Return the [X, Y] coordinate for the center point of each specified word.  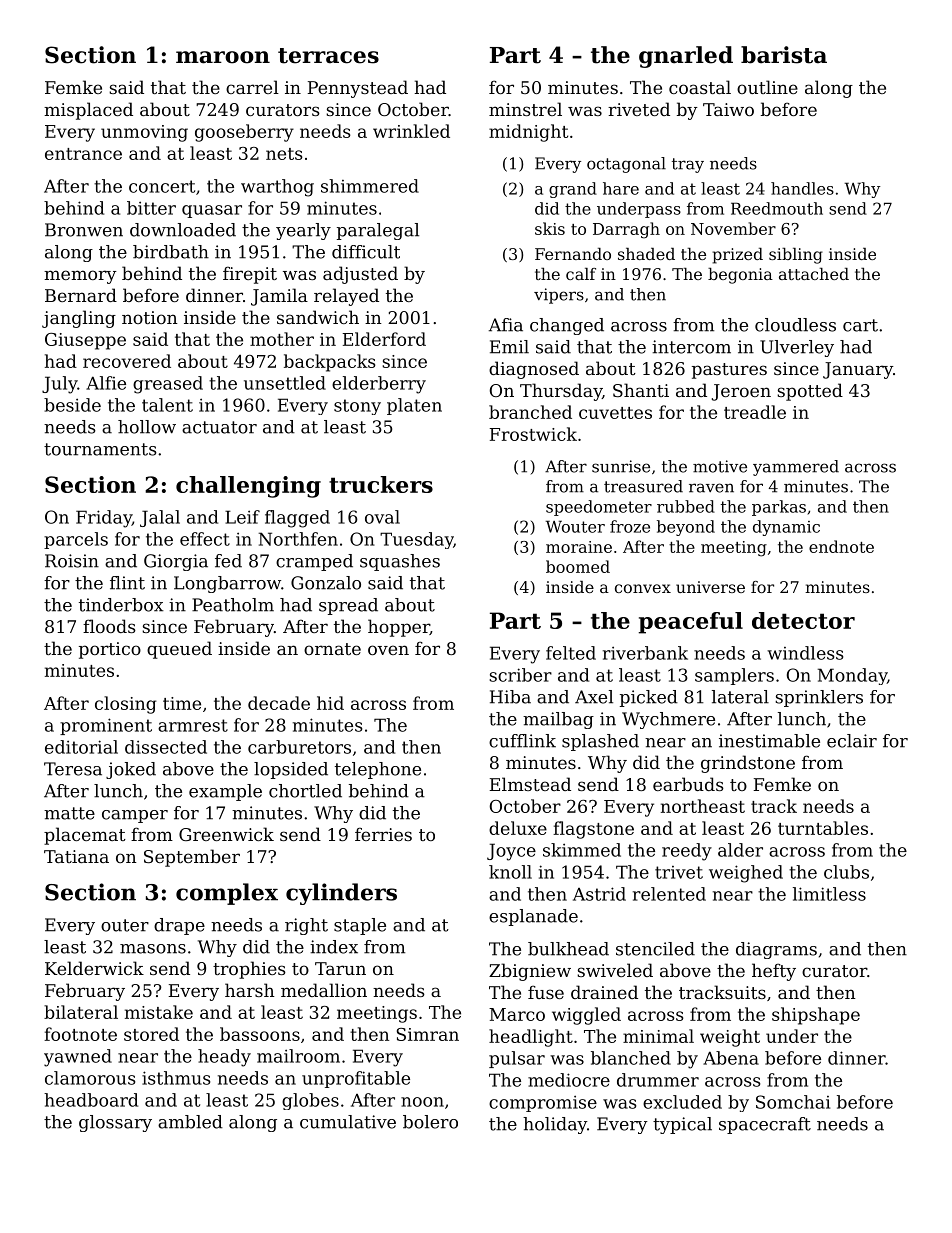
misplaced [88, 111]
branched [530, 412]
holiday [555, 1125]
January [858, 370]
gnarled [686, 57]
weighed [746, 874]
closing [126, 705]
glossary [115, 1123]
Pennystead [357, 89]
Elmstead [530, 784]
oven [388, 650]
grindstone [748, 764]
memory [80, 277]
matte [69, 813]
